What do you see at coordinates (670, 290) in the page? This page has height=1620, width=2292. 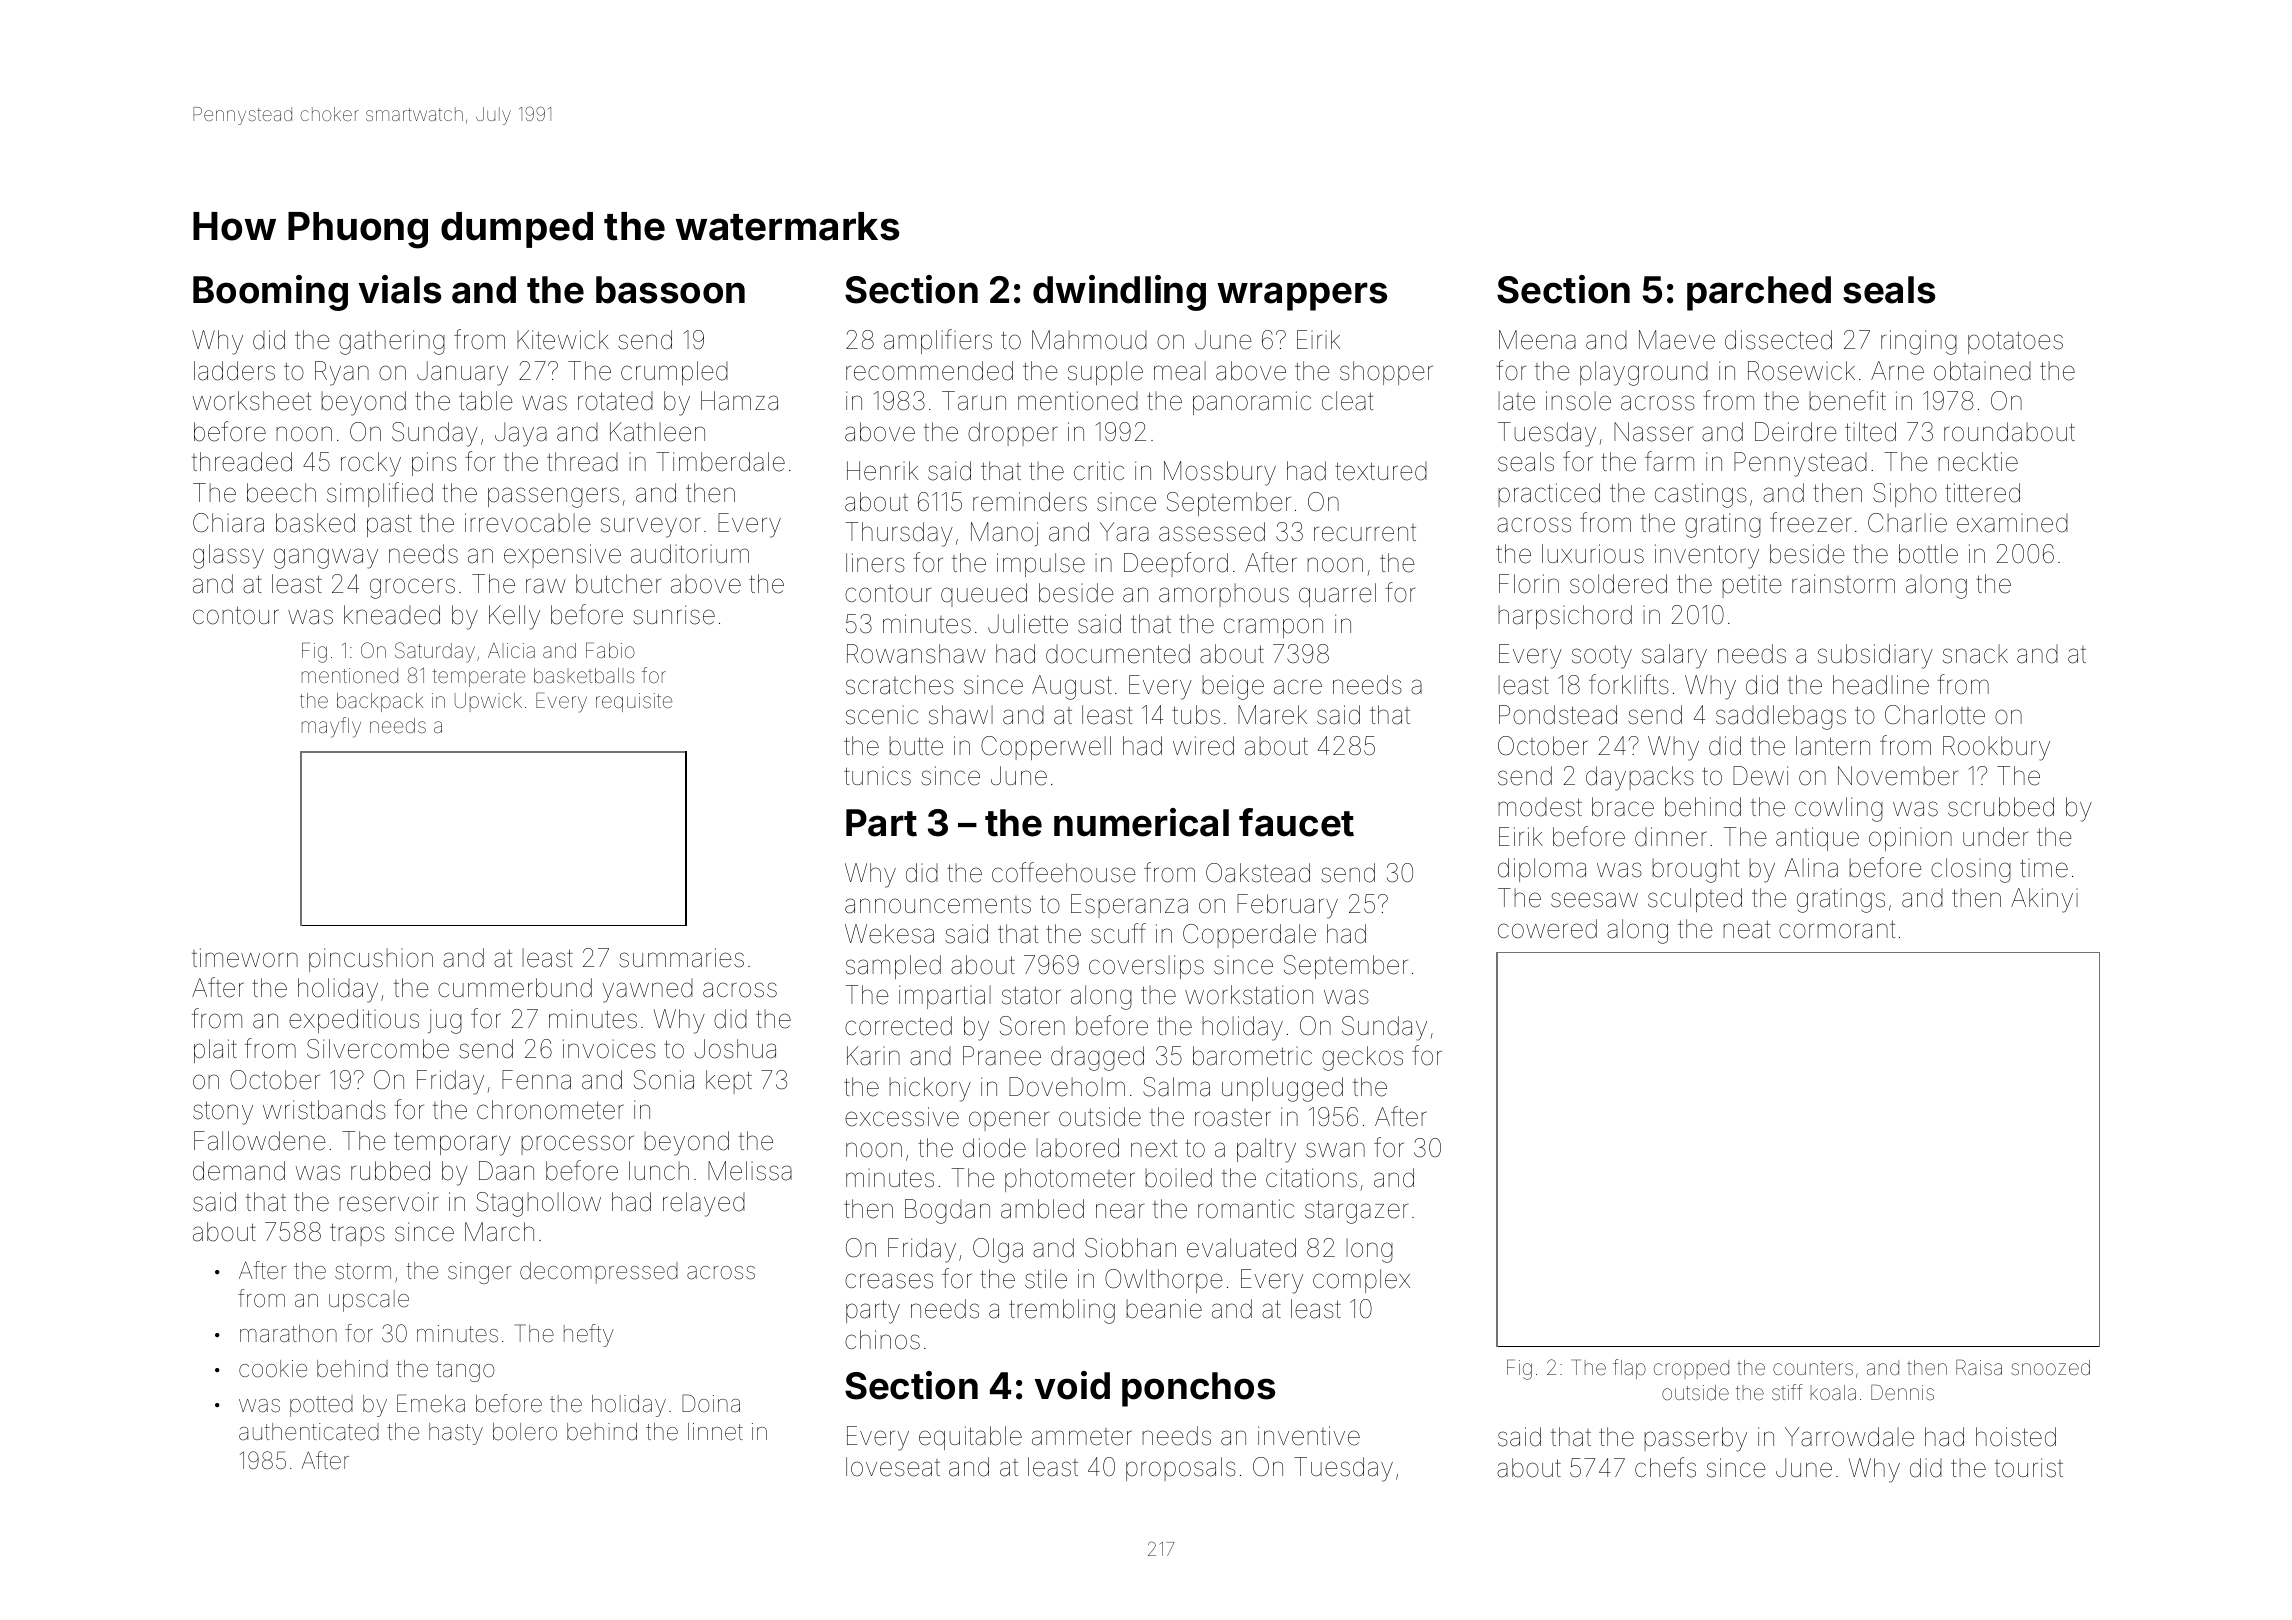 I see `bassoon` at bounding box center [670, 290].
